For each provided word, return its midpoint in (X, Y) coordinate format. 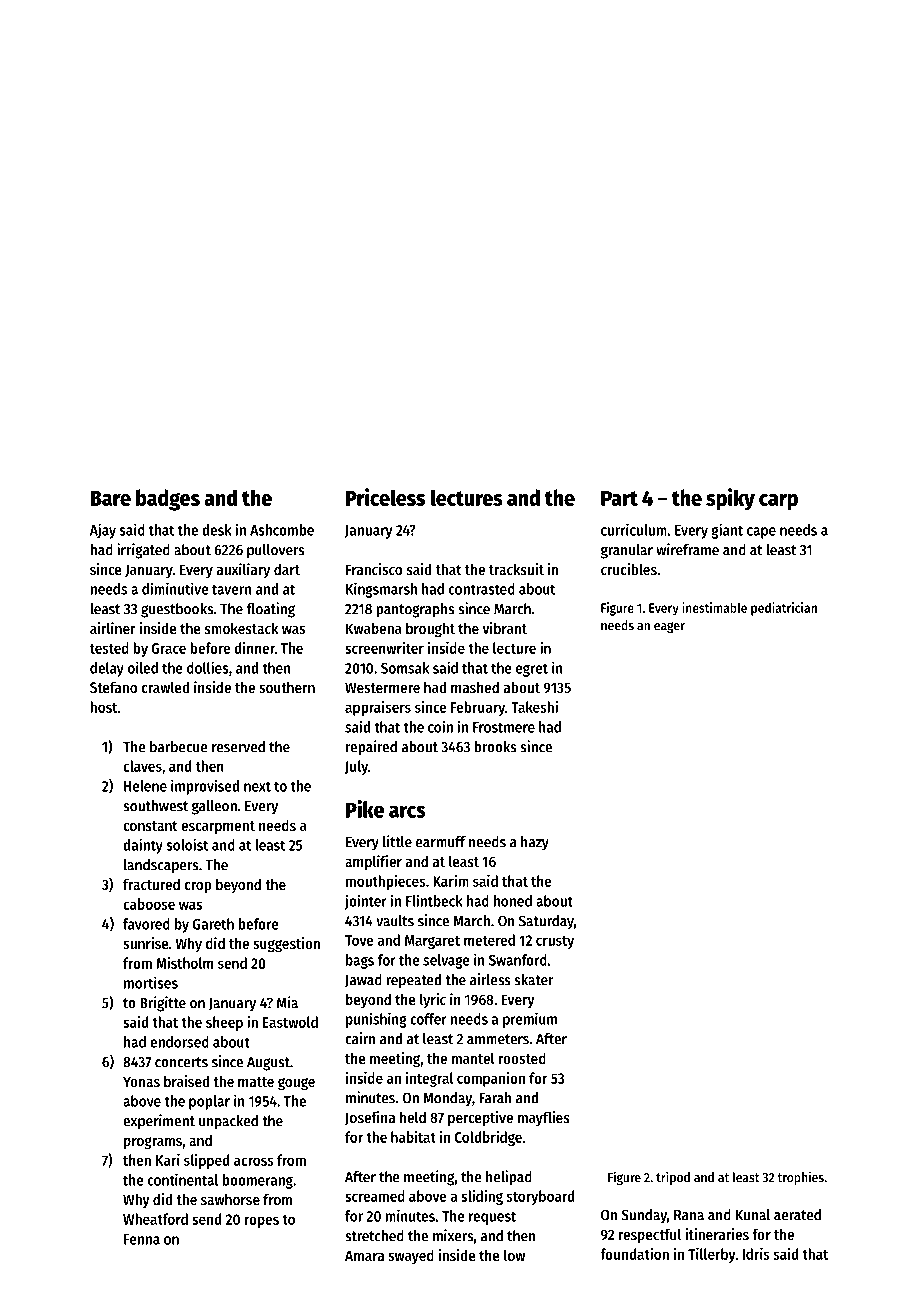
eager (669, 627)
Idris (756, 1254)
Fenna (142, 1239)
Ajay (103, 531)
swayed (411, 1256)
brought (430, 630)
